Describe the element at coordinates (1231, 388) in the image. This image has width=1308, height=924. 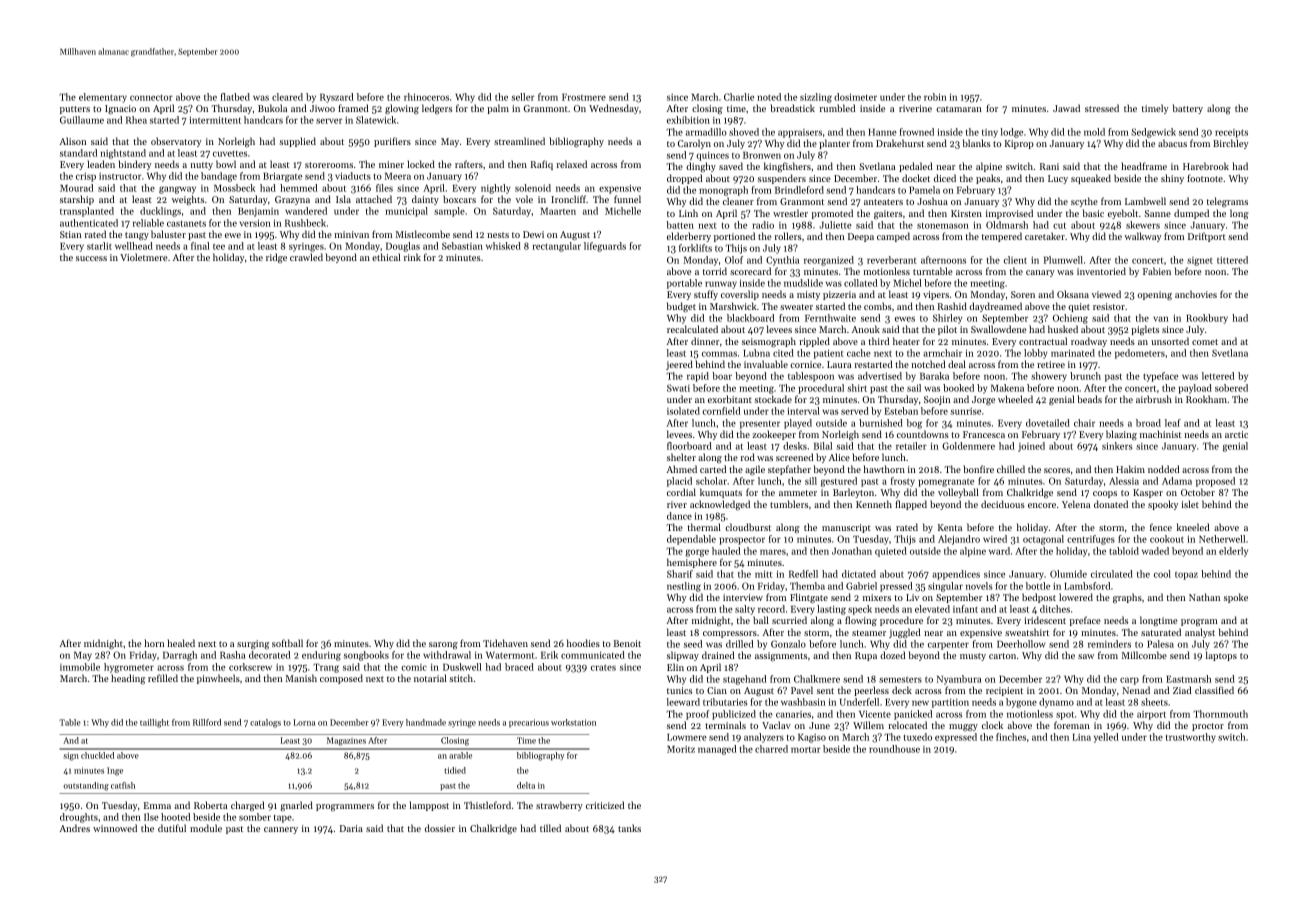
I see `sobered` at that location.
